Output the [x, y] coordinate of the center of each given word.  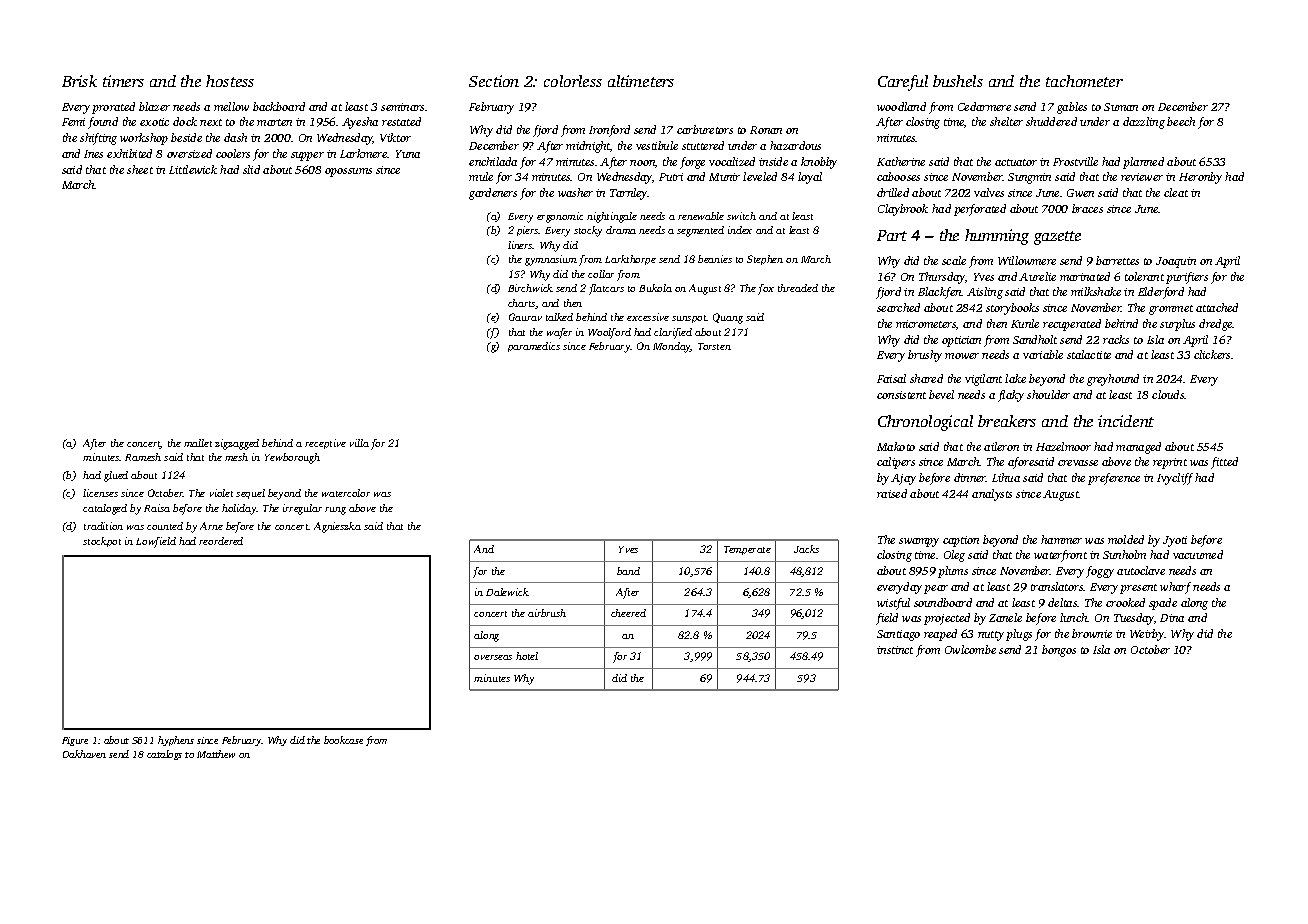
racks [1116, 339]
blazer [154, 106]
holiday [239, 509]
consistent [901, 395]
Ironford [609, 131]
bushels [958, 81]
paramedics [534, 347]
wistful [893, 604]
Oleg [954, 556]
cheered [628, 613]
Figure [75, 741]
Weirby [1147, 635]
